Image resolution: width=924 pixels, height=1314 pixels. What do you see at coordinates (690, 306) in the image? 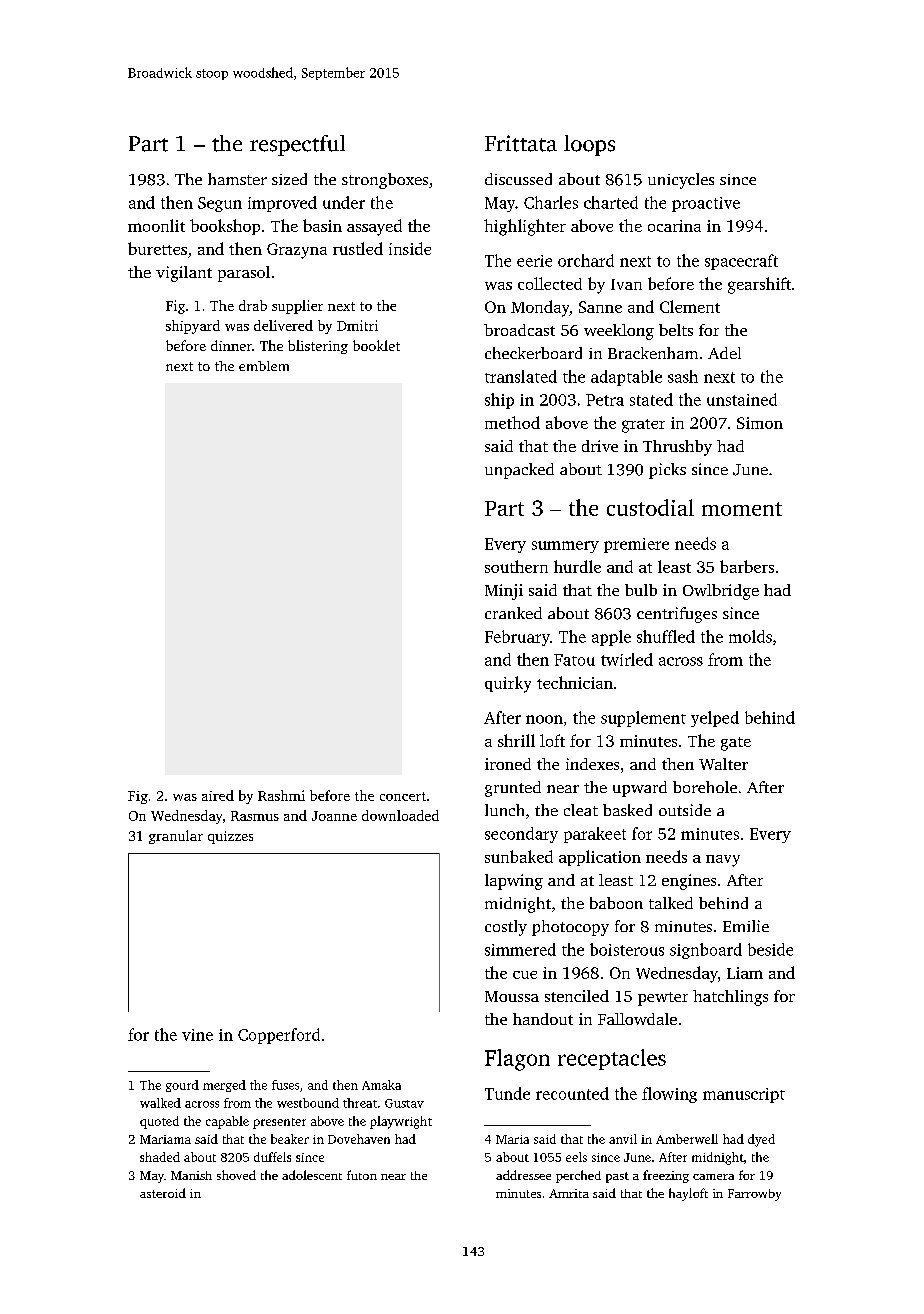
I see `Clement` at bounding box center [690, 306].
